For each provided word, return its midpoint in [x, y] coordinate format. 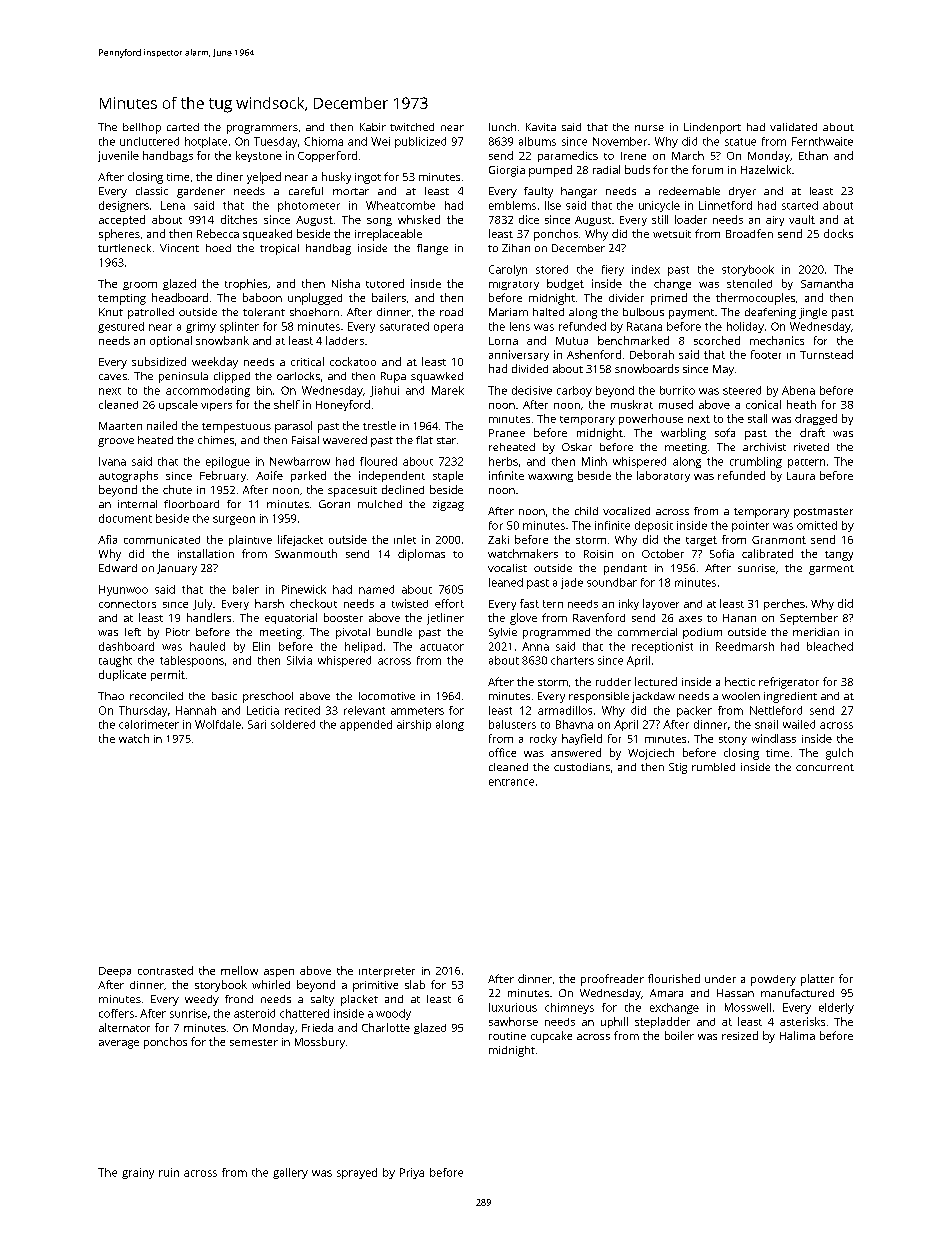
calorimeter [149, 724]
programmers [262, 129]
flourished [674, 978]
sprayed [357, 1173]
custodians [582, 767]
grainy [138, 1173]
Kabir [373, 127]
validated [793, 127]
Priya [412, 1173]
